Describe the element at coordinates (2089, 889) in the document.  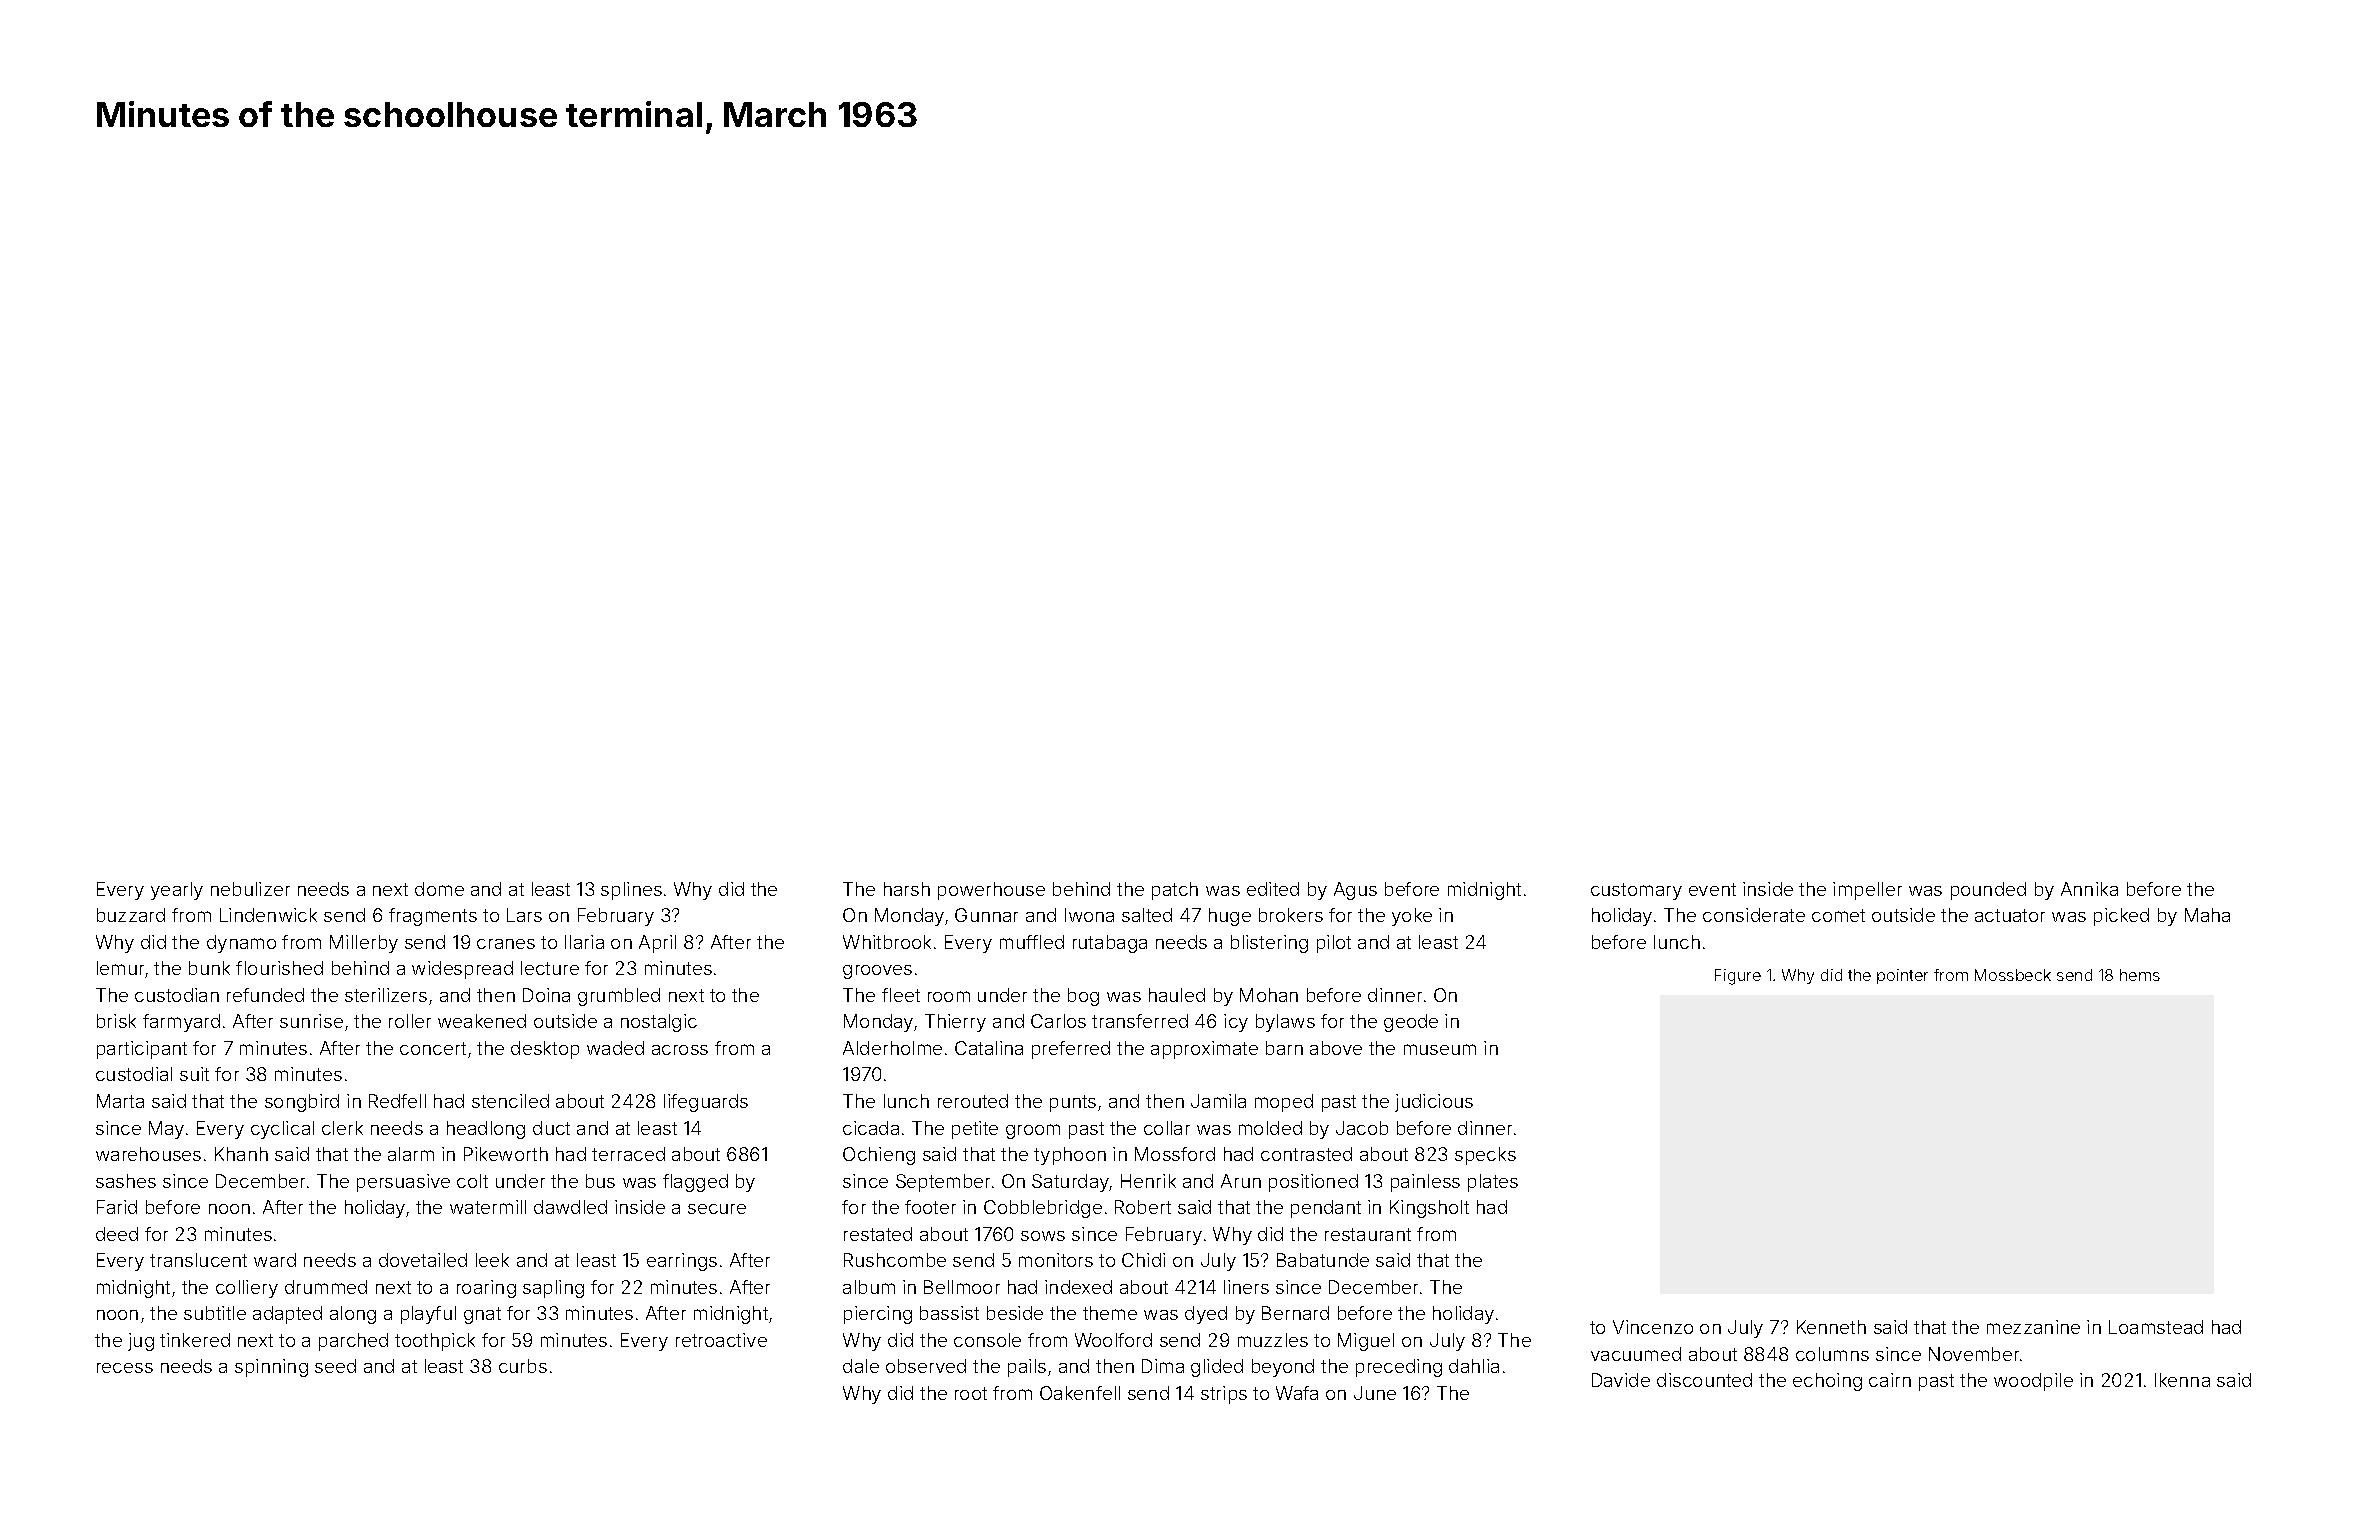
I see `Annika` at that location.
